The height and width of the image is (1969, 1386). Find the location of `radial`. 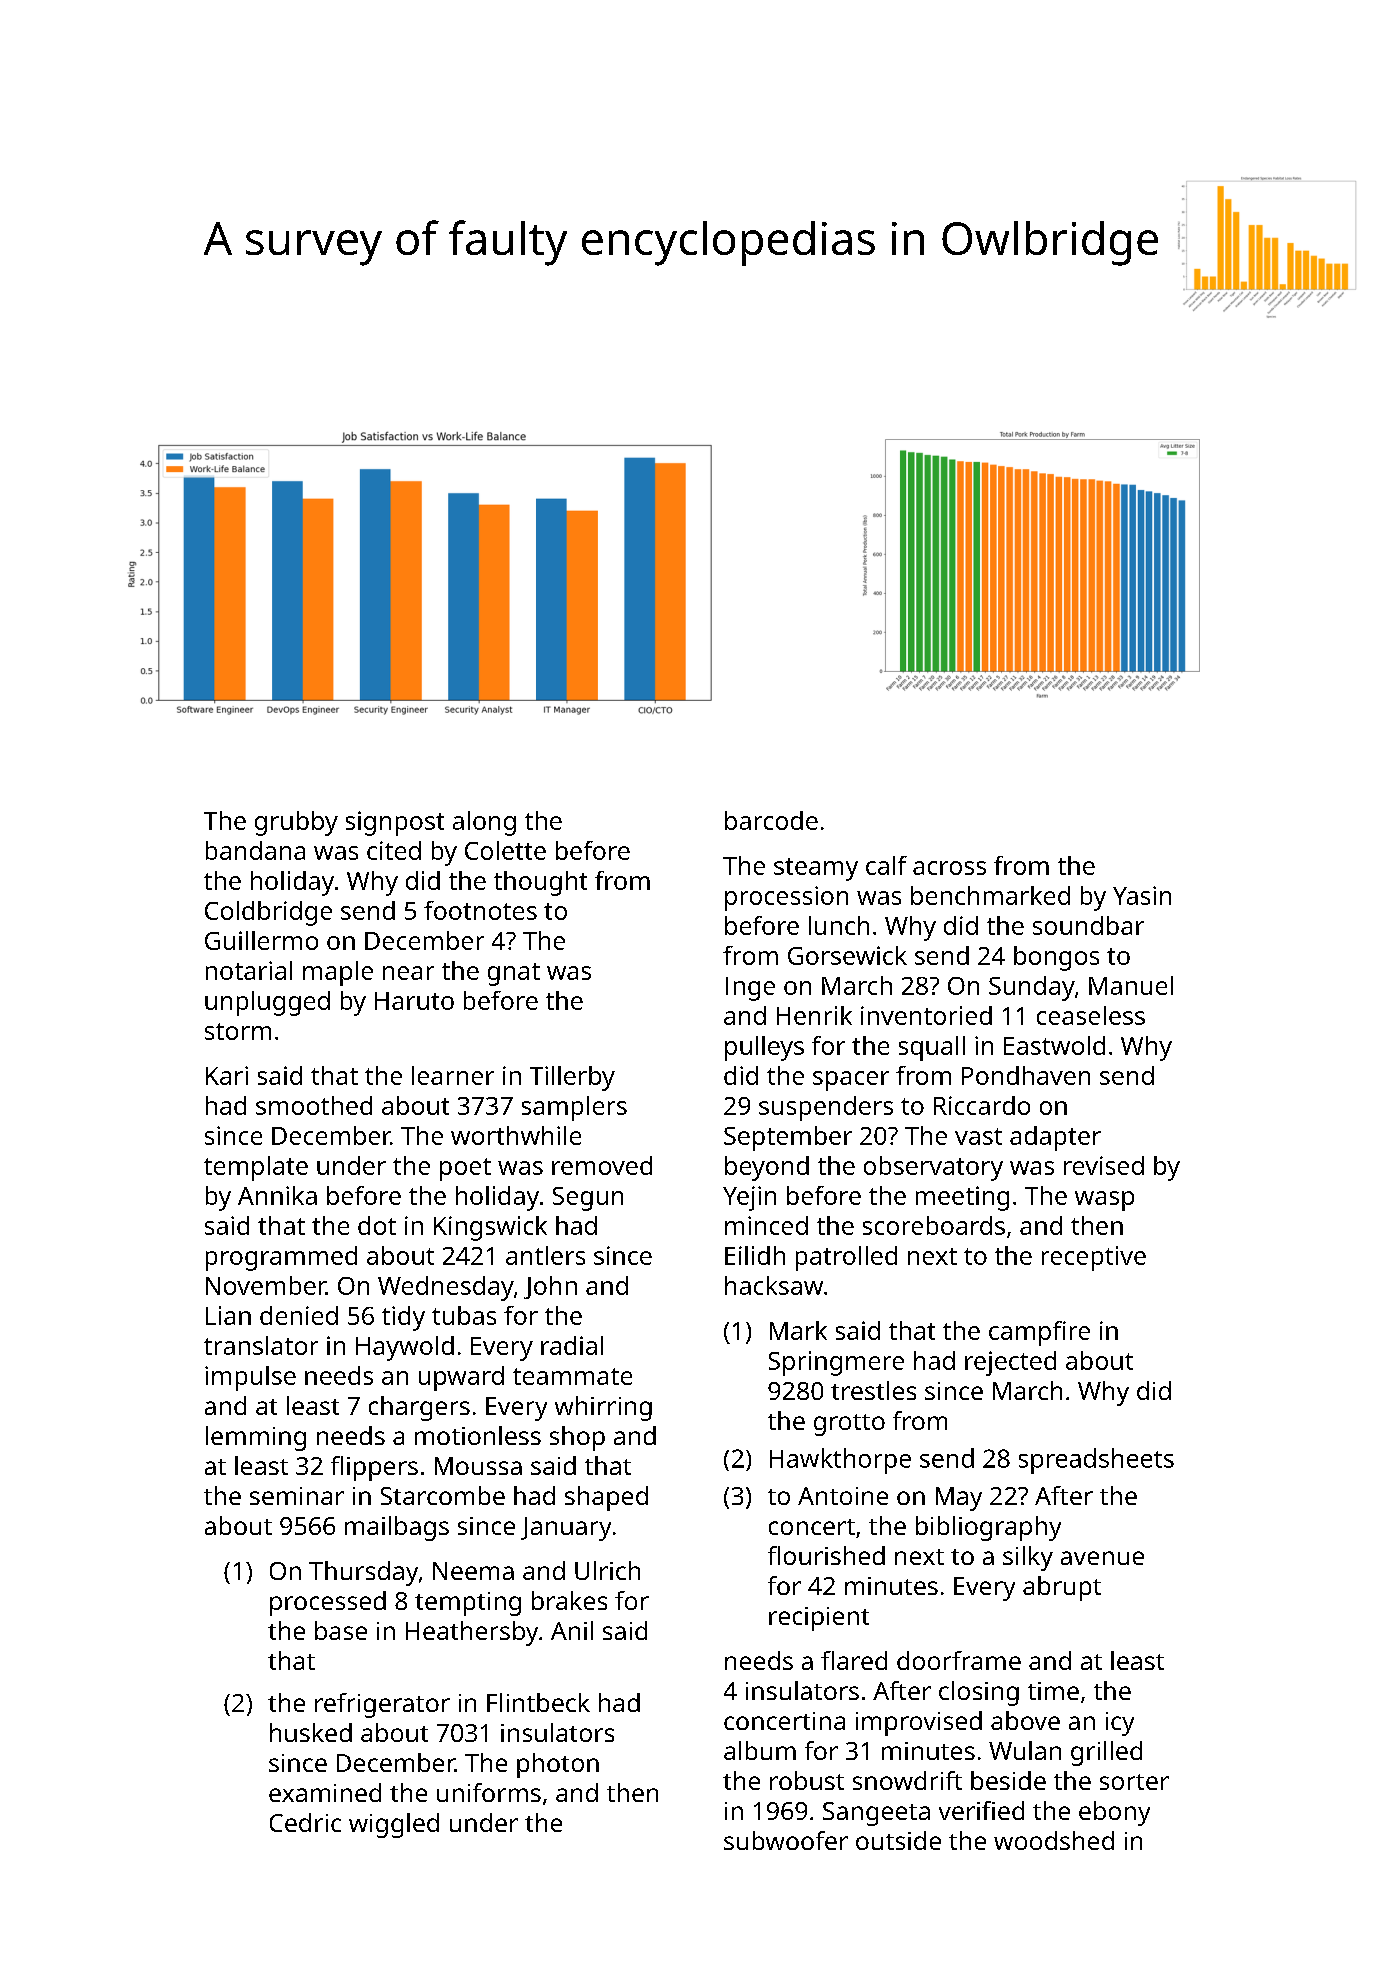

radial is located at coordinates (572, 1345).
